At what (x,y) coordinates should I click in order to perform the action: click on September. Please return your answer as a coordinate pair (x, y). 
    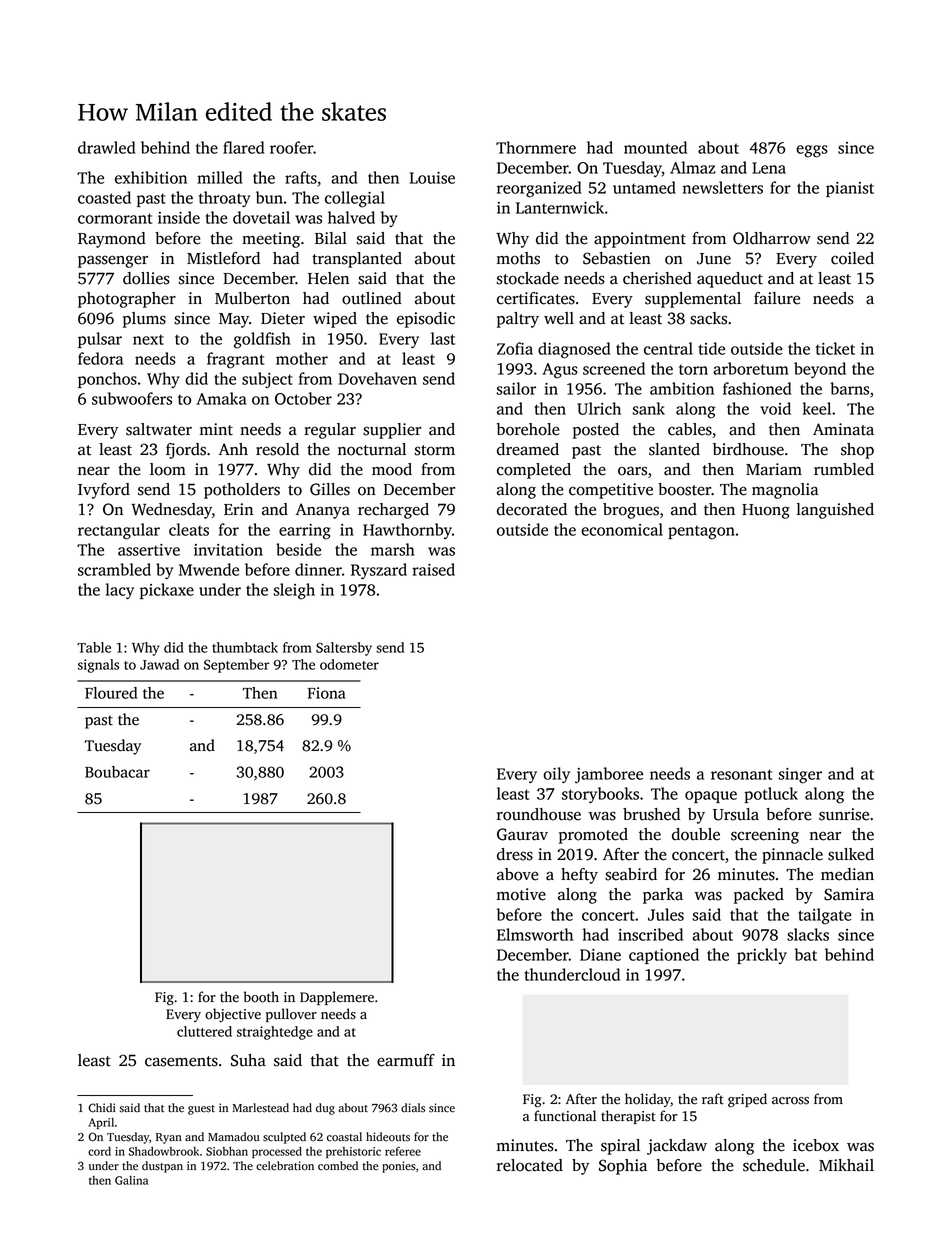
    Looking at the image, I should click on (237, 666).
